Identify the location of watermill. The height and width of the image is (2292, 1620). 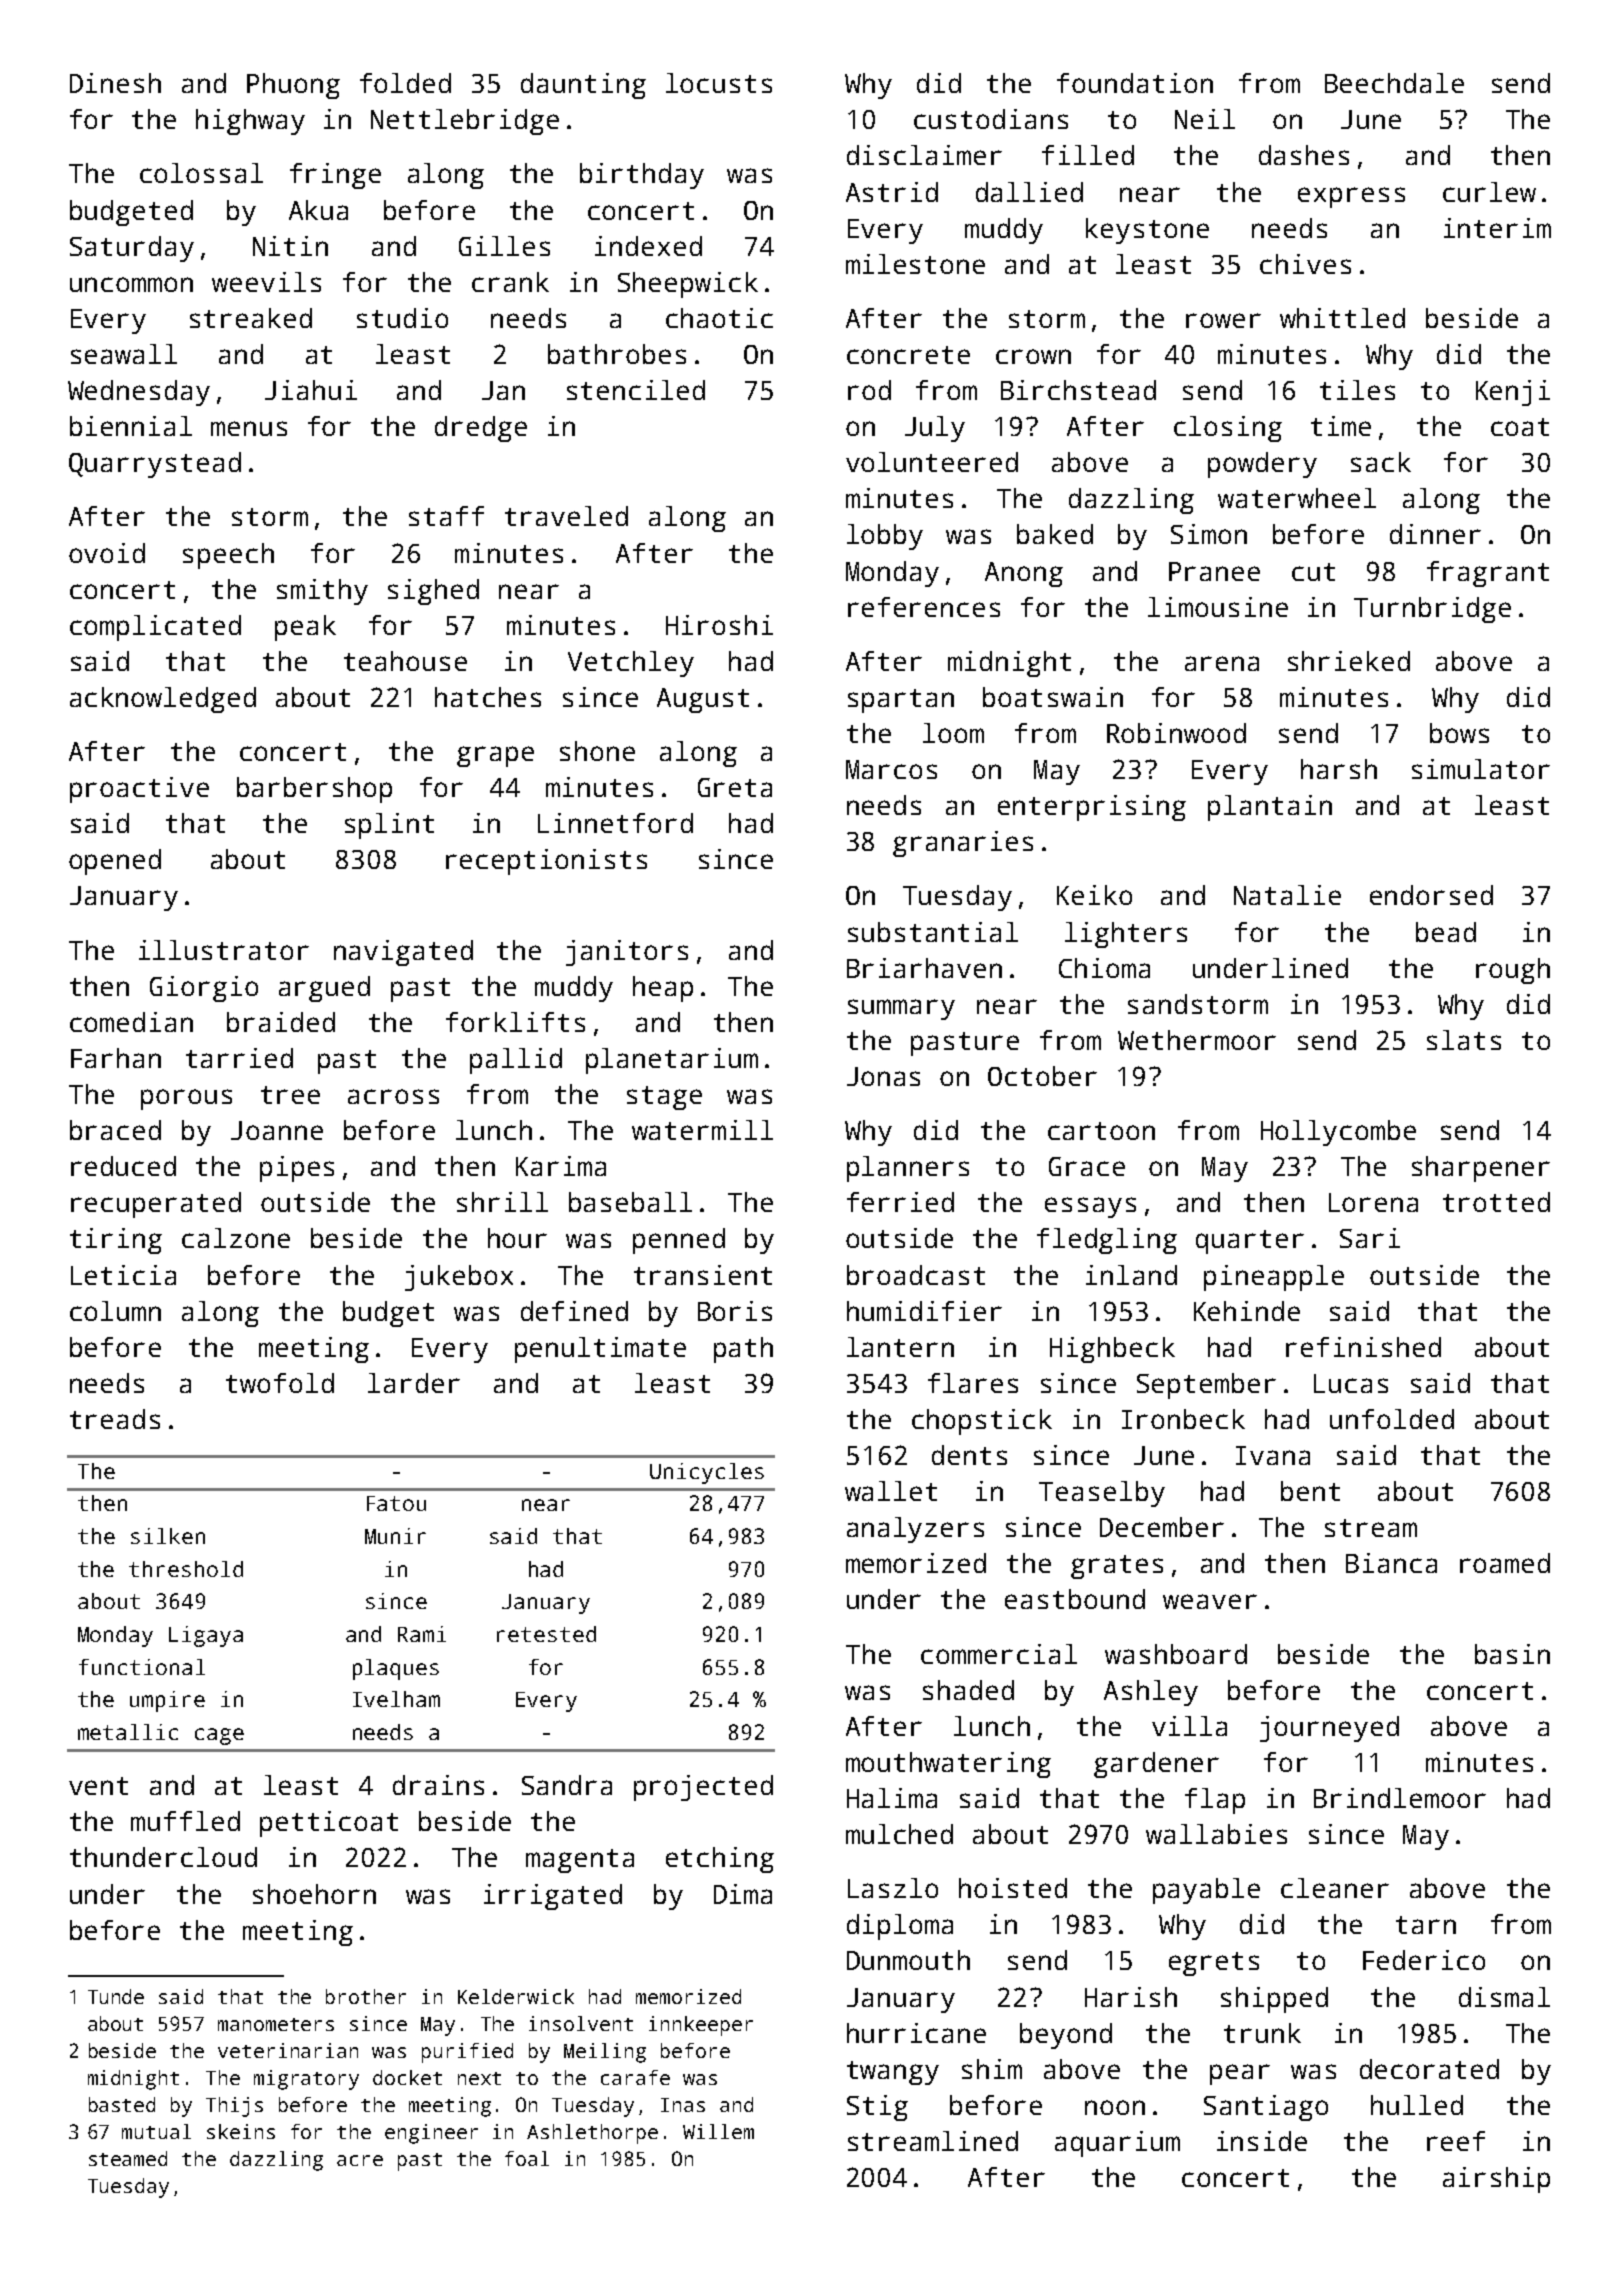
(702, 1130).
